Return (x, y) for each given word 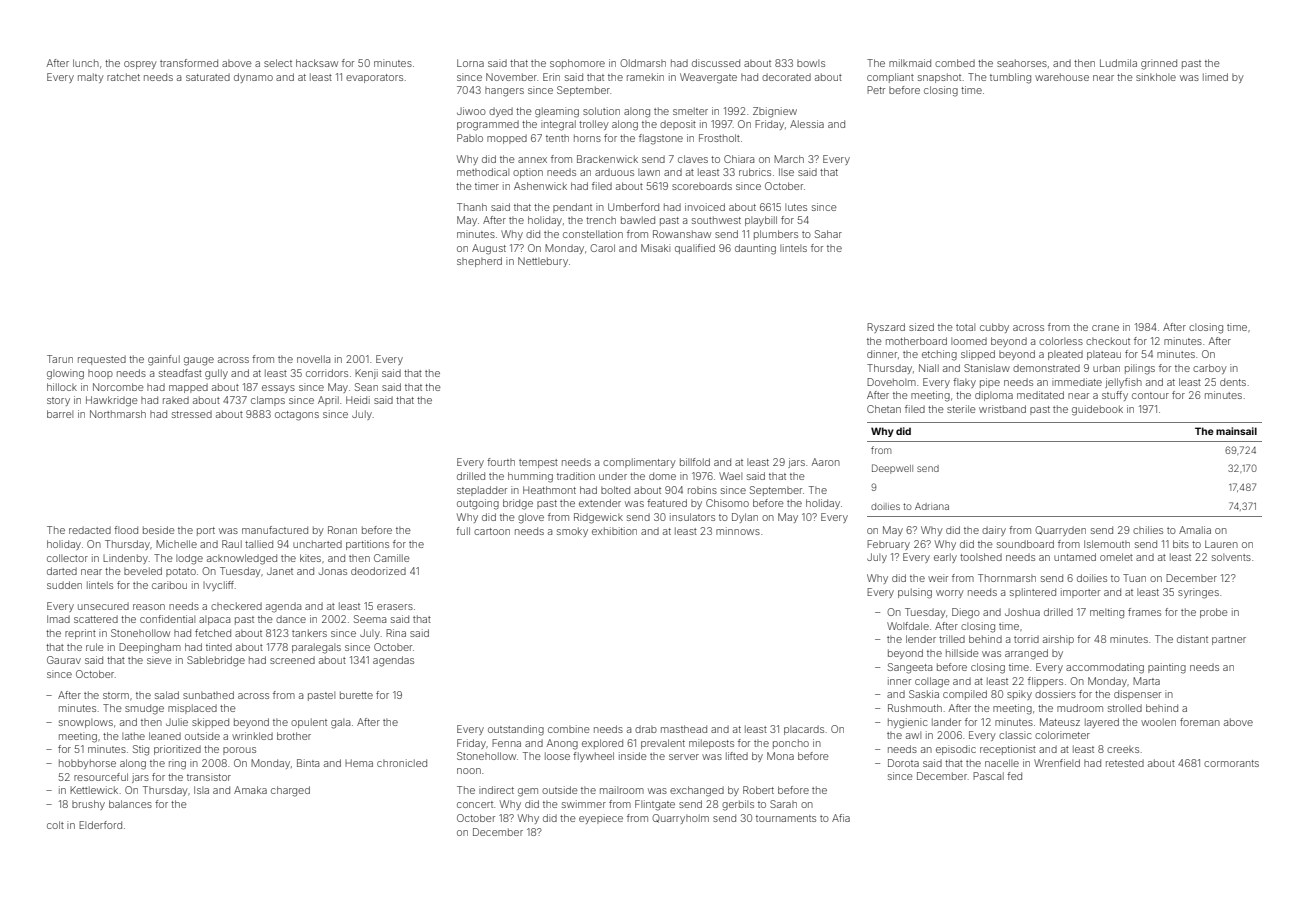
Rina (396, 633)
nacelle (1002, 763)
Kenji (366, 374)
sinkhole (1156, 77)
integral (558, 125)
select (278, 63)
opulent (309, 723)
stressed (192, 414)
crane (1105, 328)
